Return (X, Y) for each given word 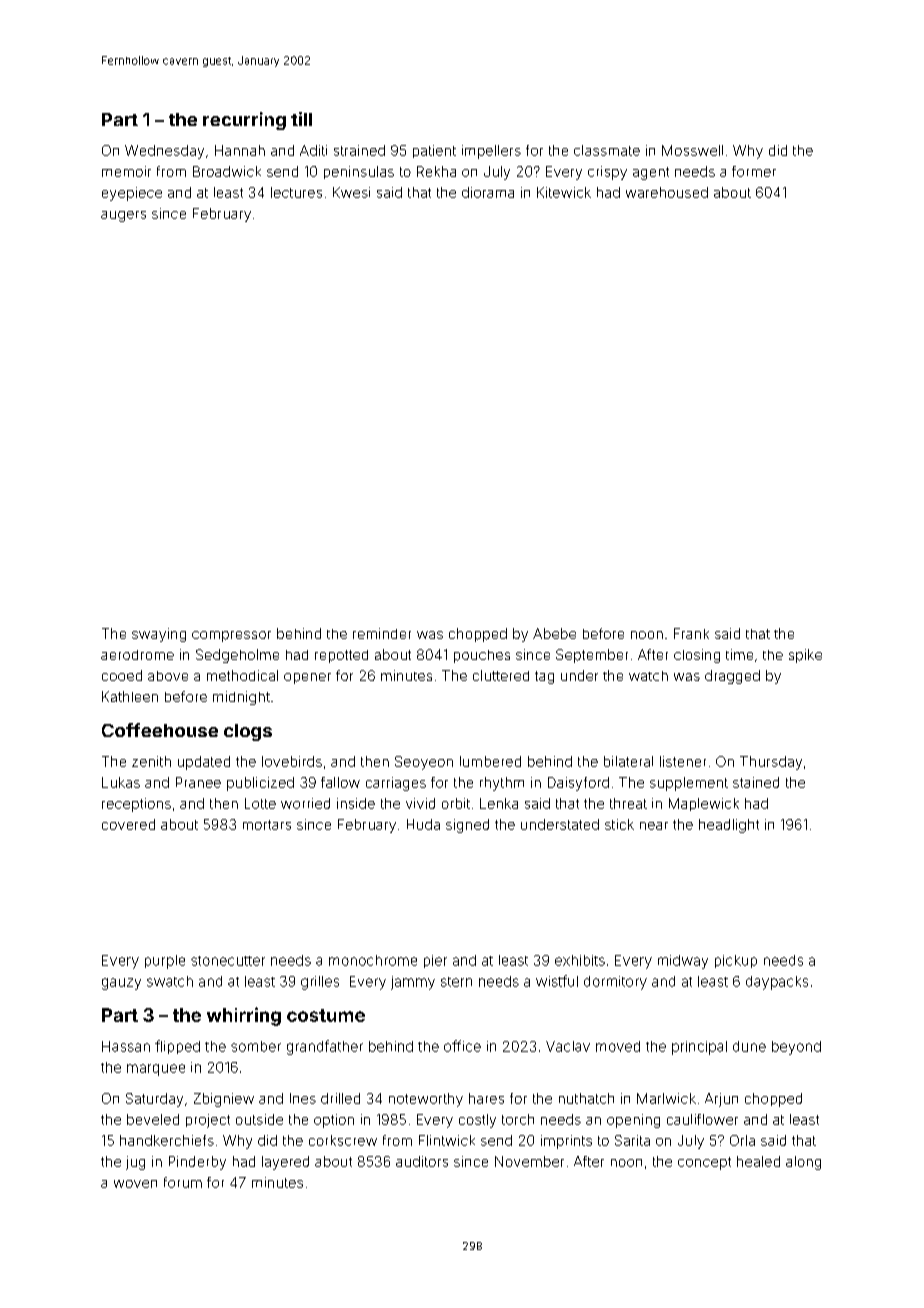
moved (618, 1046)
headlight (729, 826)
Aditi (313, 150)
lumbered (490, 761)
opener (307, 678)
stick (619, 824)
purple (165, 962)
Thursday (771, 763)
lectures (296, 192)
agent (651, 173)
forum (183, 1182)
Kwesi (351, 192)
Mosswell (692, 150)
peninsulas (359, 172)
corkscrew (343, 1140)
